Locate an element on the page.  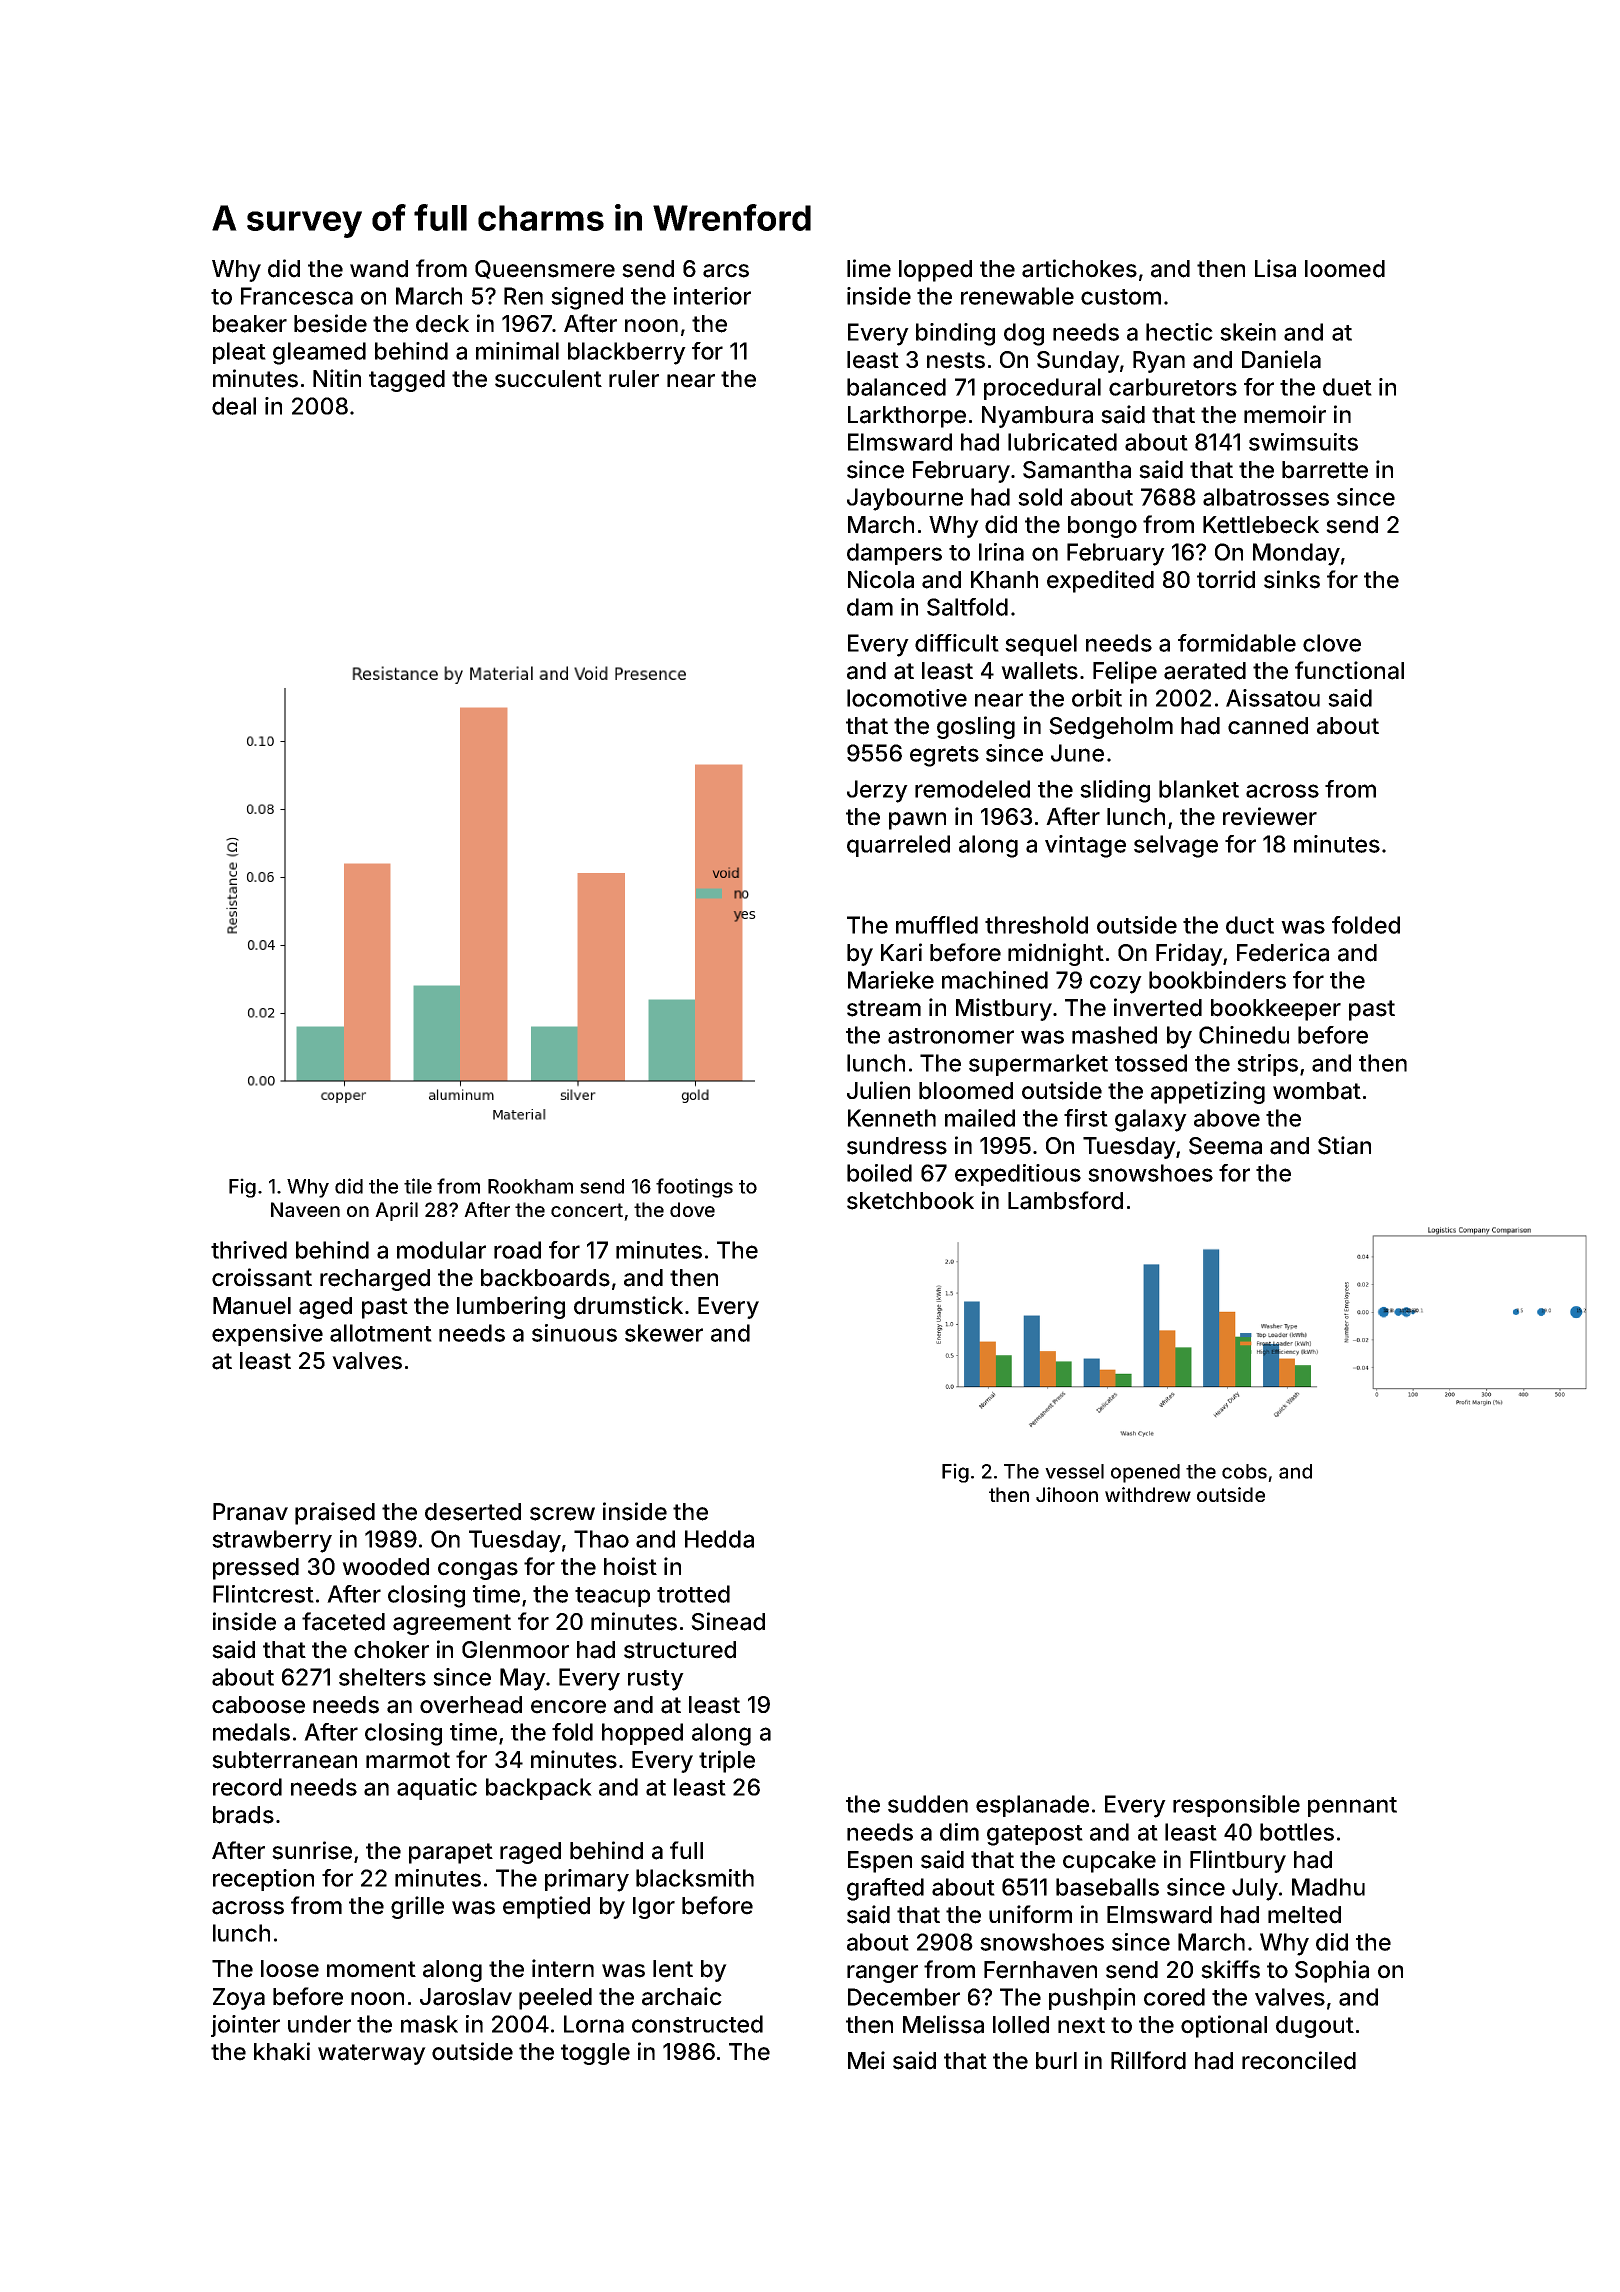
duet is located at coordinates (1347, 387).
